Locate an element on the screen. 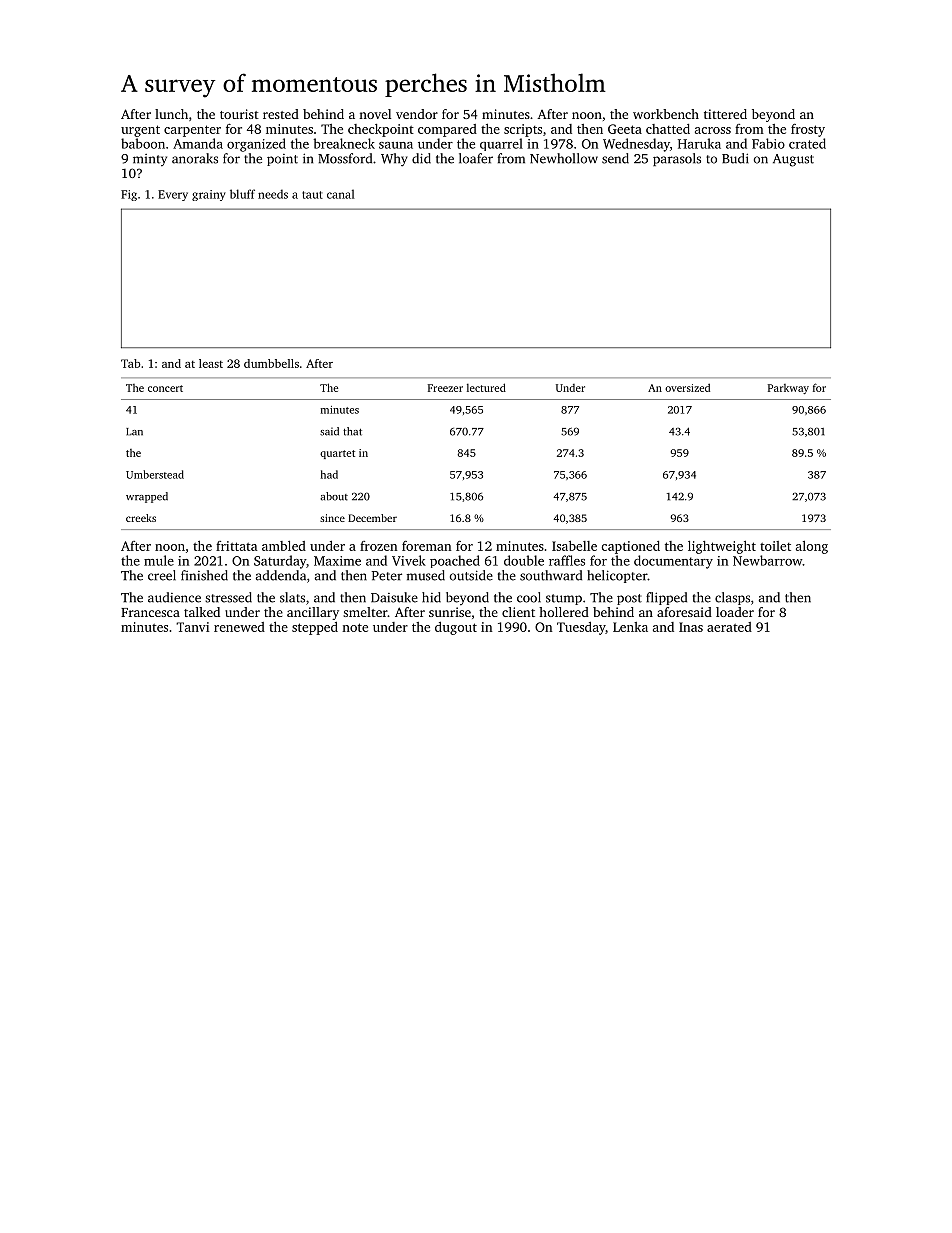  frittata is located at coordinates (236, 546).
